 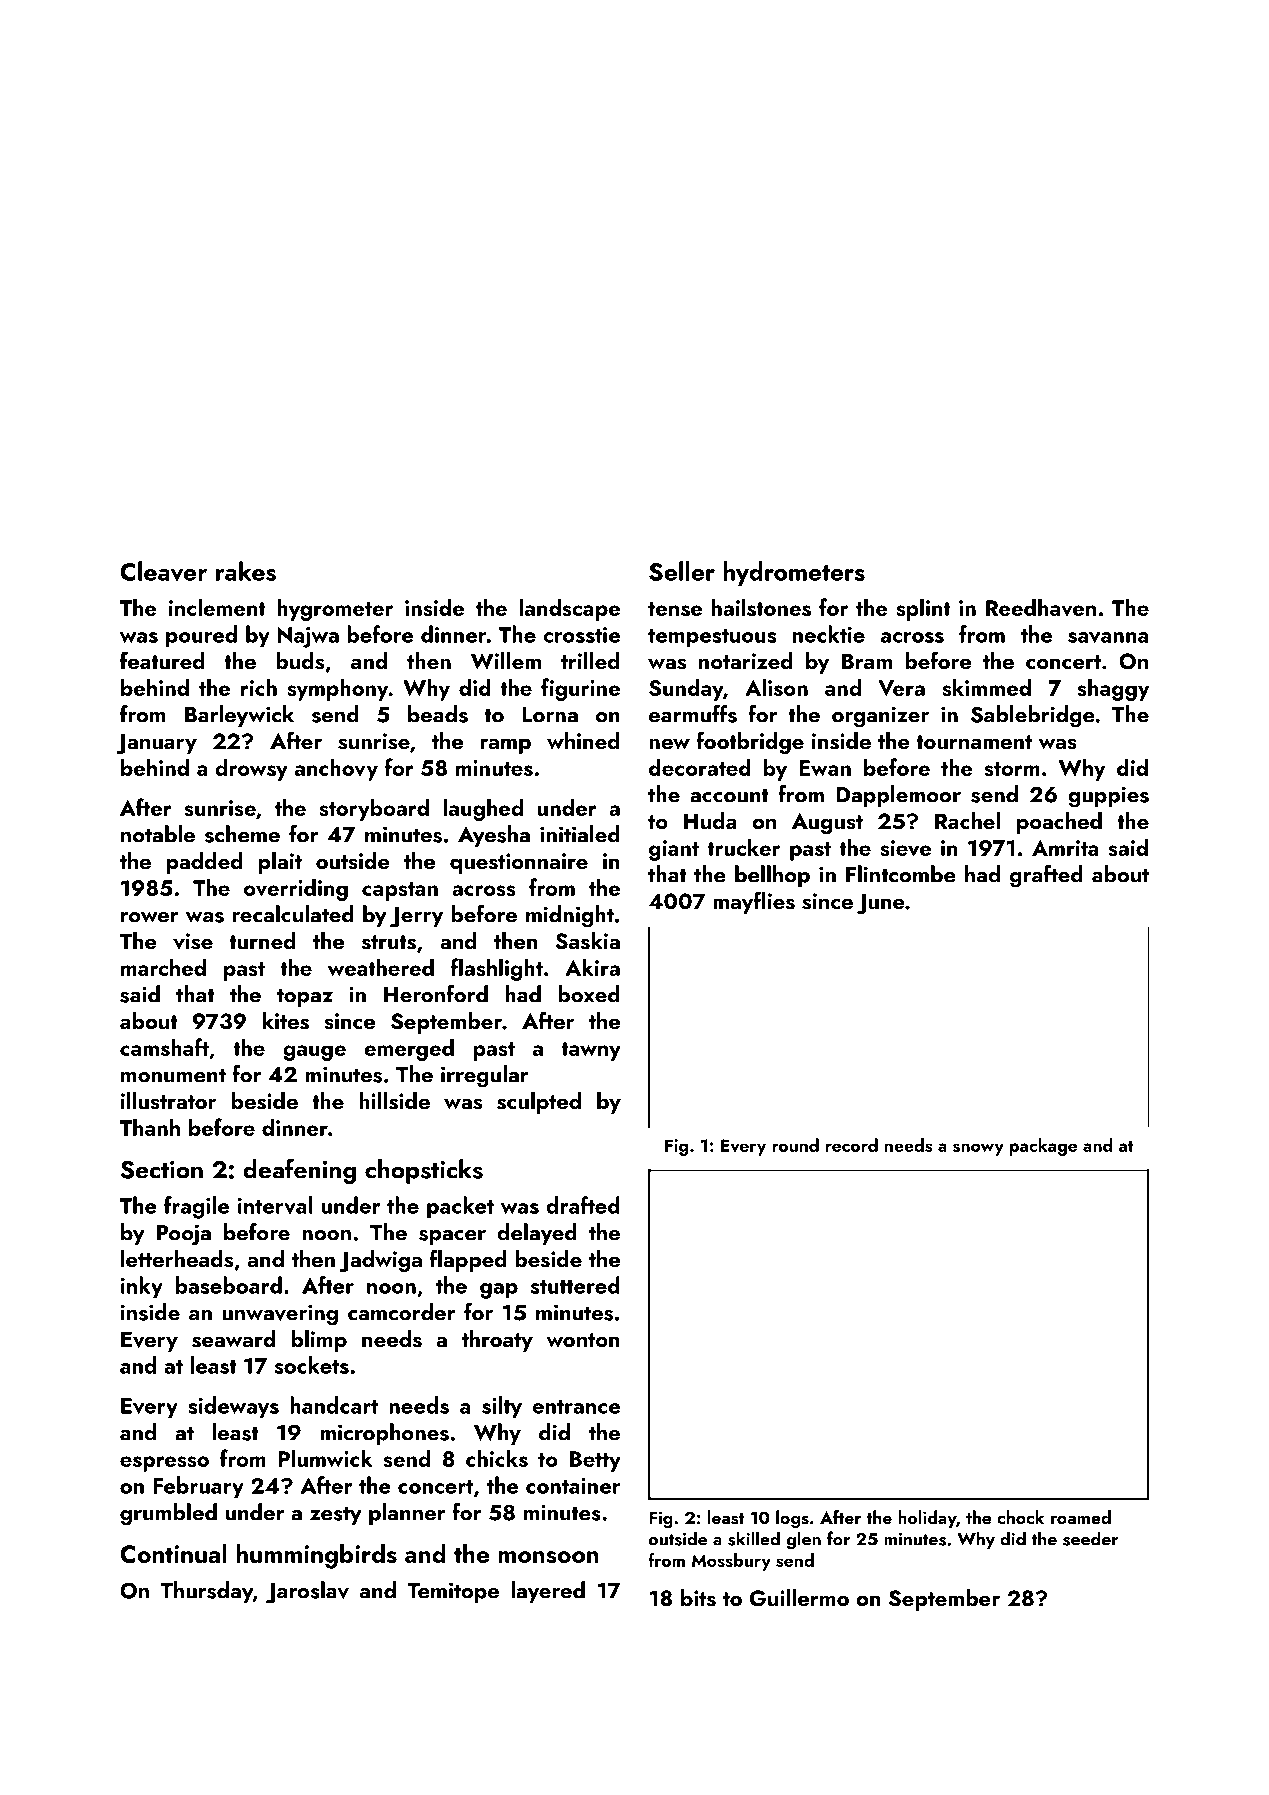 What do you see at coordinates (575, 1285) in the screenshot?
I see `stuttered` at bounding box center [575, 1285].
